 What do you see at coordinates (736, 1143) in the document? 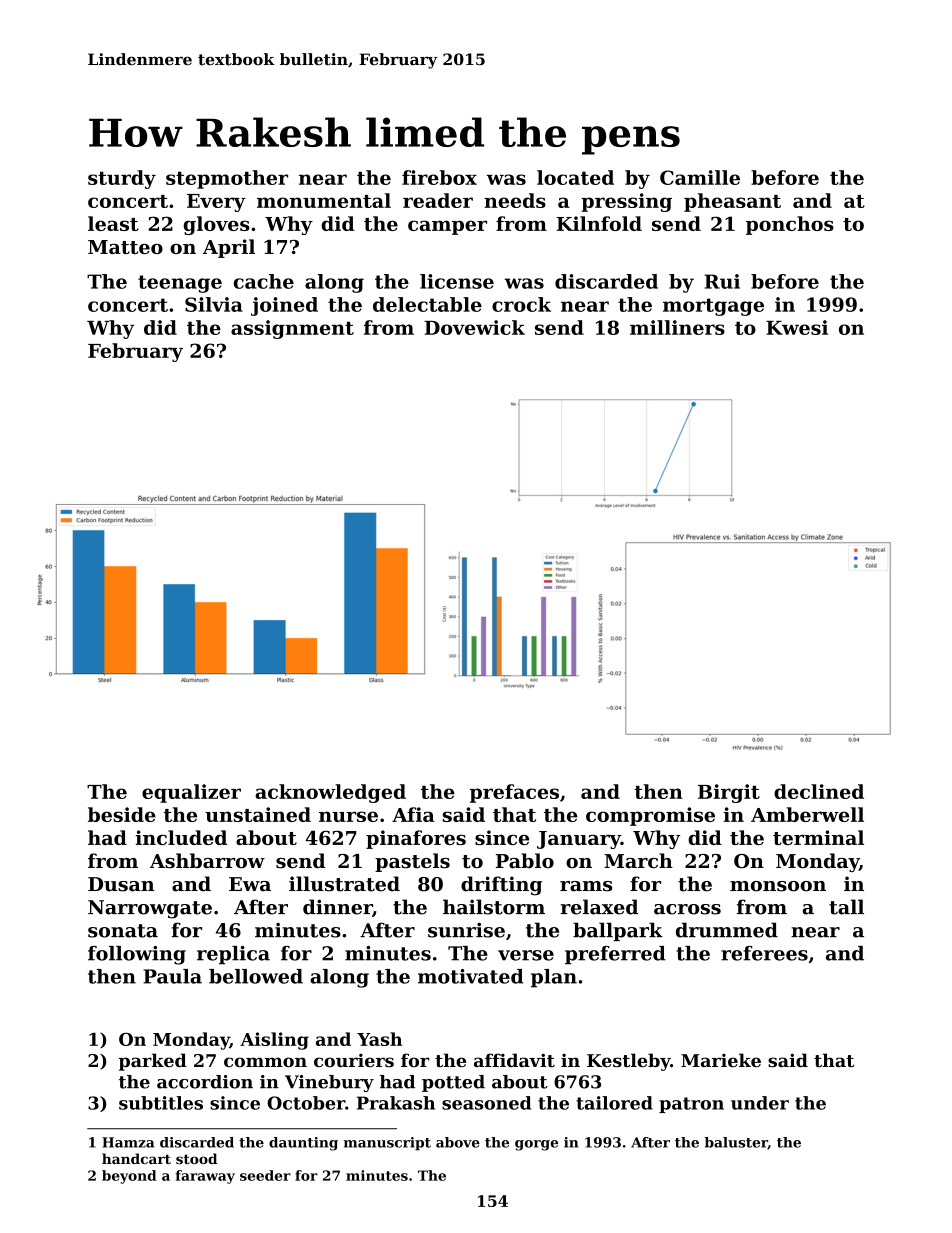
I see `baluster` at bounding box center [736, 1143].
